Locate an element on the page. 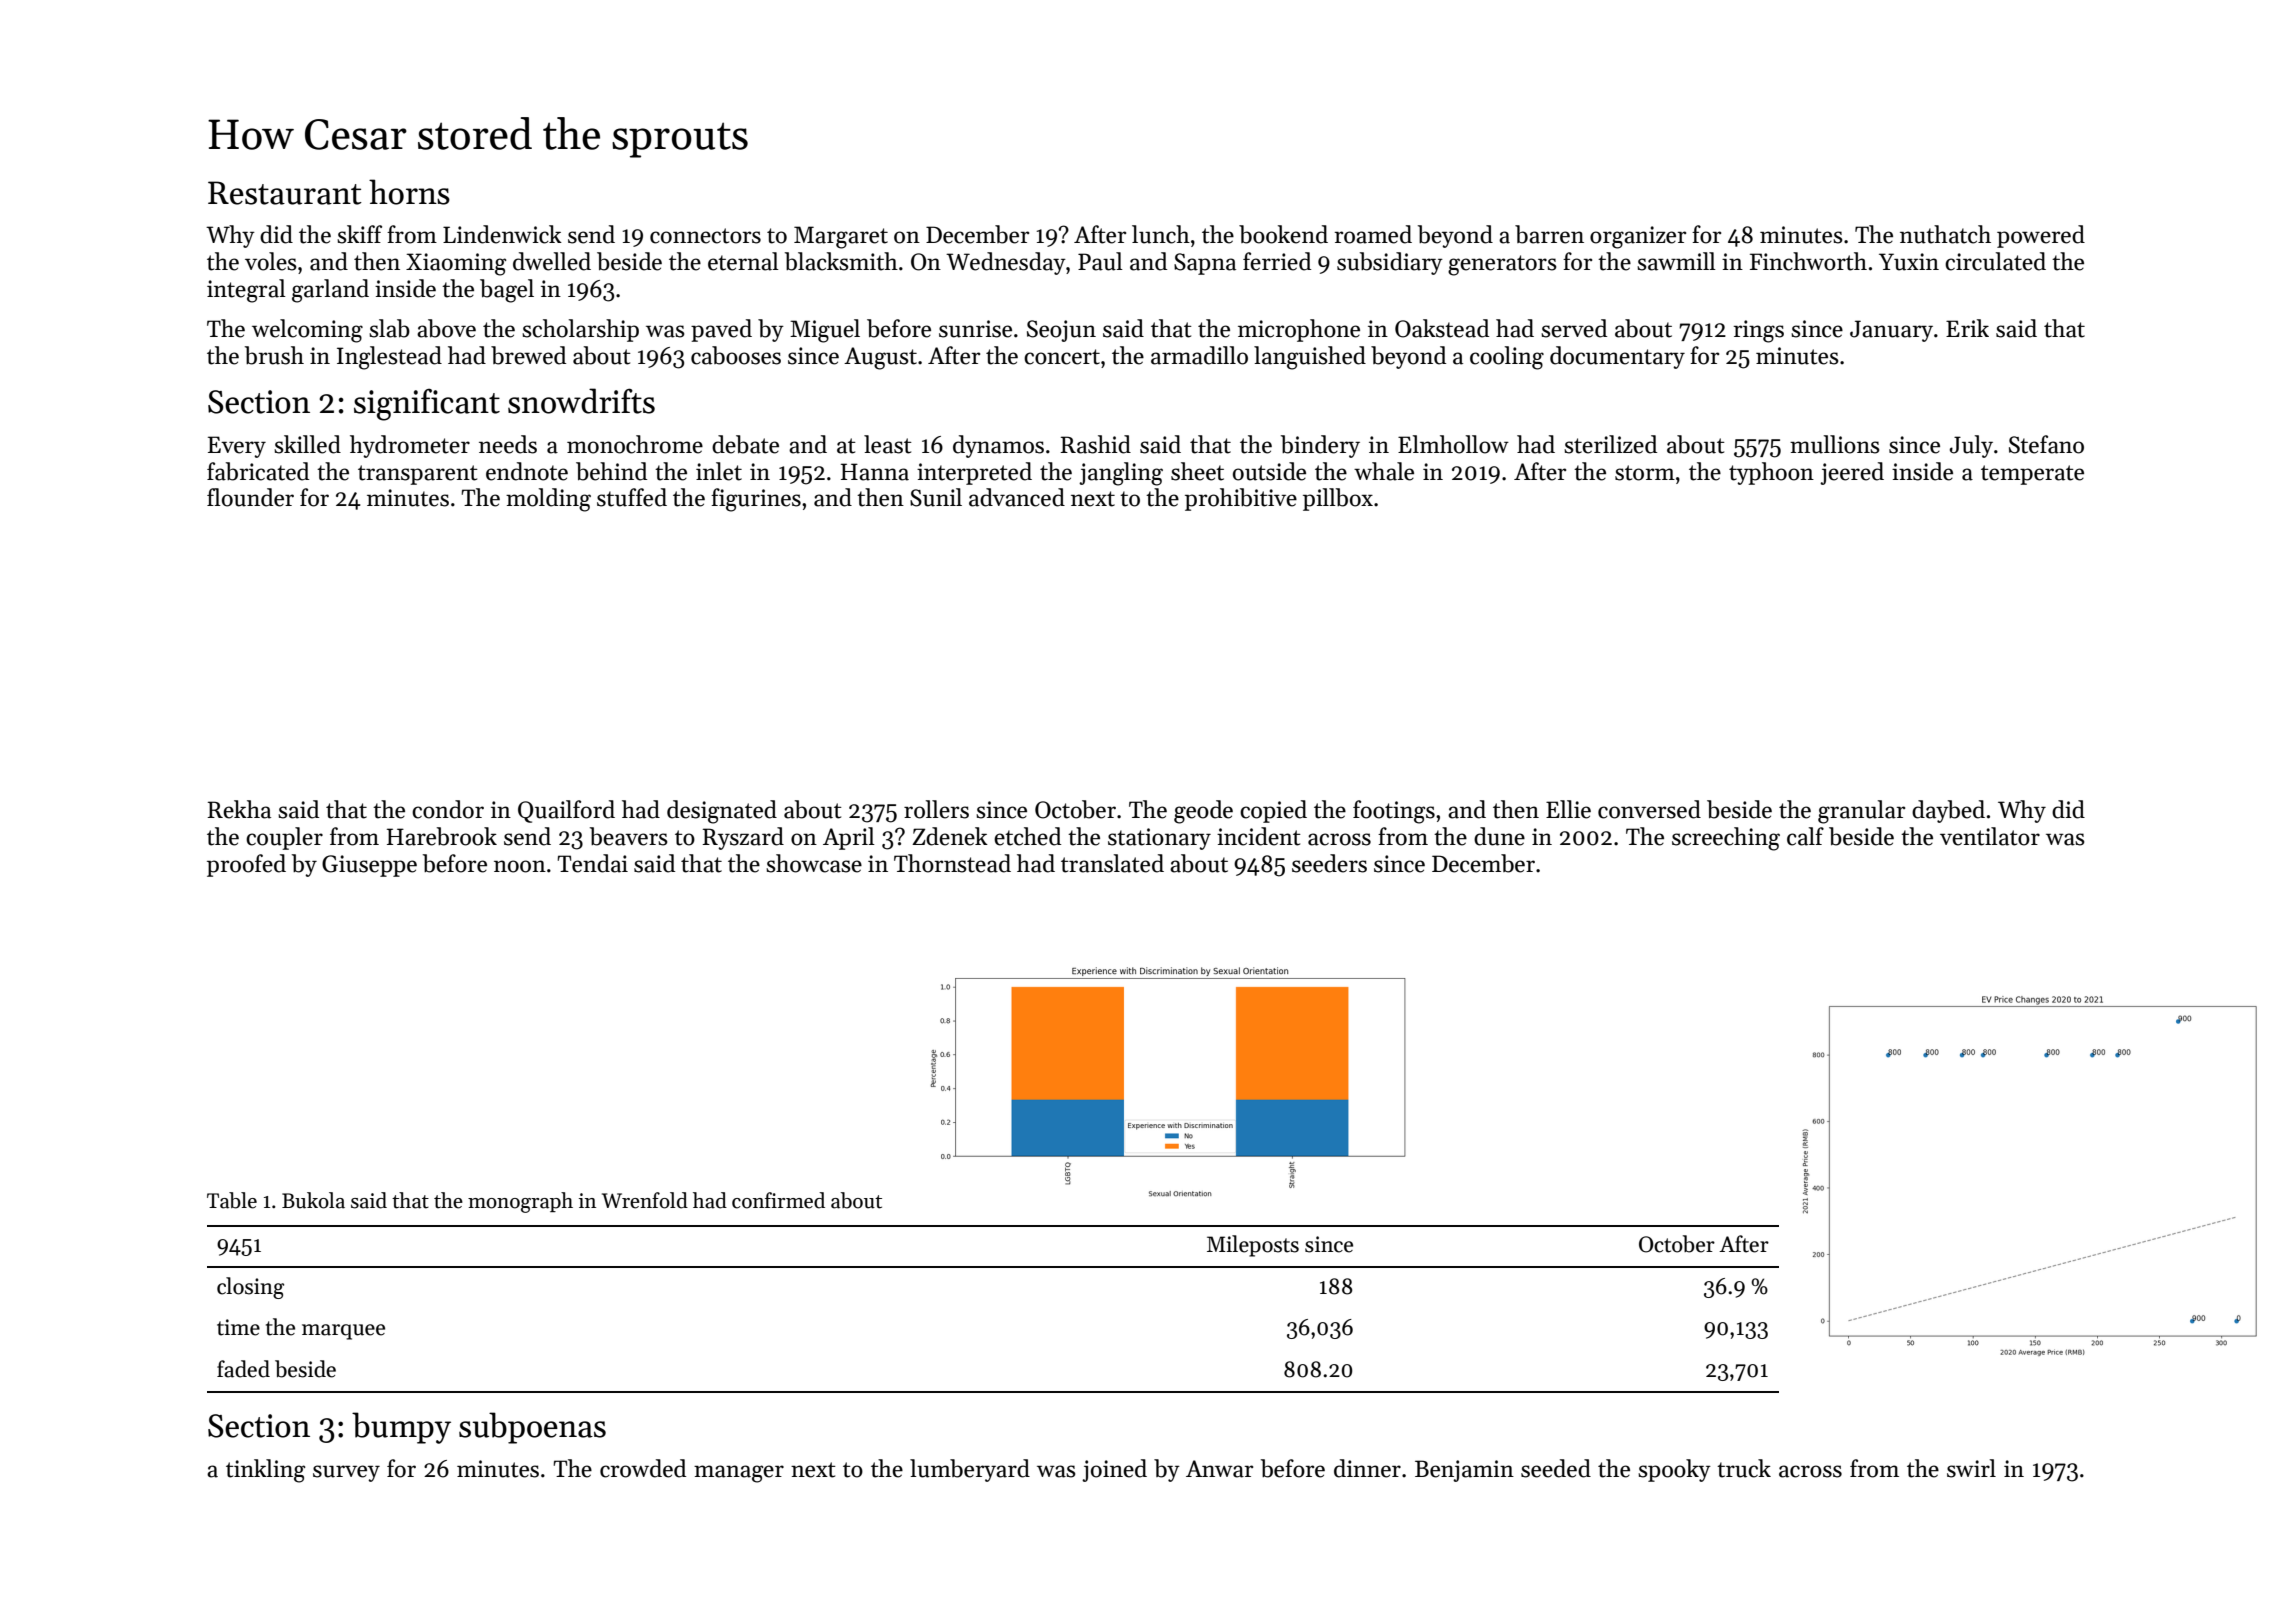 This document has width=2292, height=1620. Restaurant is located at coordinates (285, 193).
